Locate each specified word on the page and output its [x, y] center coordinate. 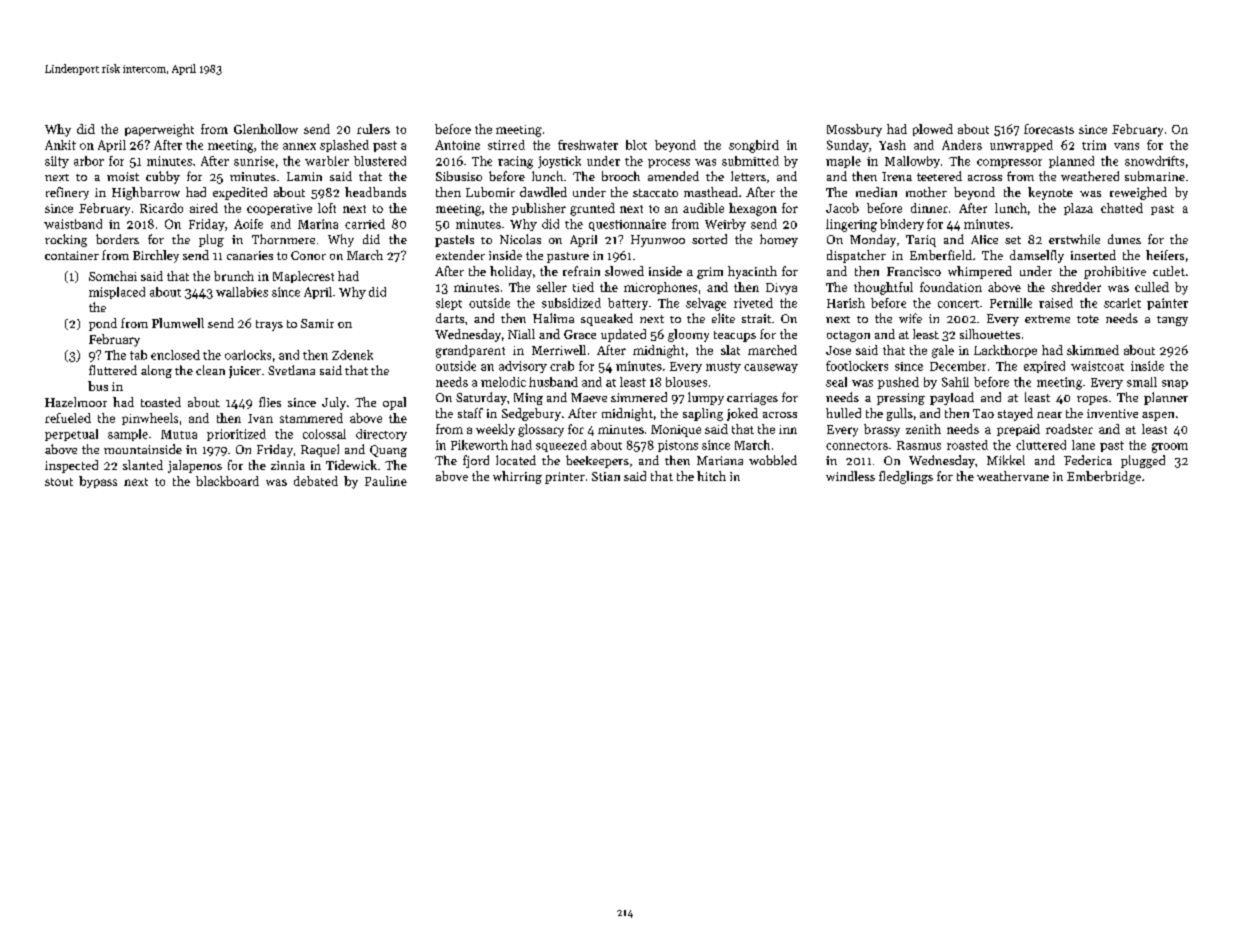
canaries [250, 255]
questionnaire [627, 225]
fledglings [906, 477]
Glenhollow [266, 129]
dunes [1124, 239]
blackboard [227, 481]
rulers [373, 129]
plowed [933, 130]
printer [565, 478]
